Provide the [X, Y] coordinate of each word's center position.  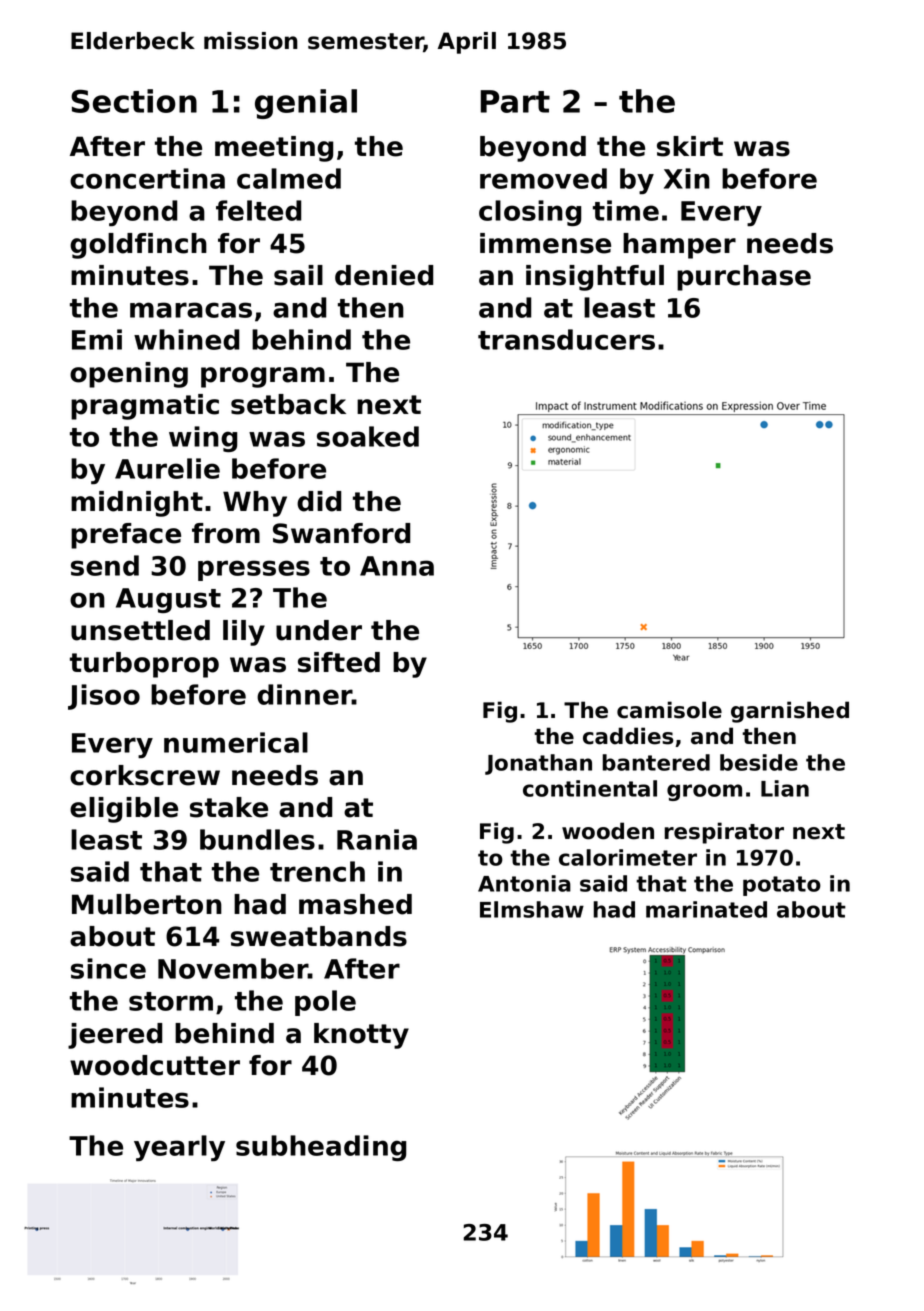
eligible [124, 810]
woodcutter [155, 1065]
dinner [304, 694]
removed [543, 178]
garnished [790, 712]
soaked [368, 436]
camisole [669, 710]
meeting [274, 149]
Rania [377, 839]
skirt [690, 146]
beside [759, 762]
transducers [566, 339]
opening [129, 375]
